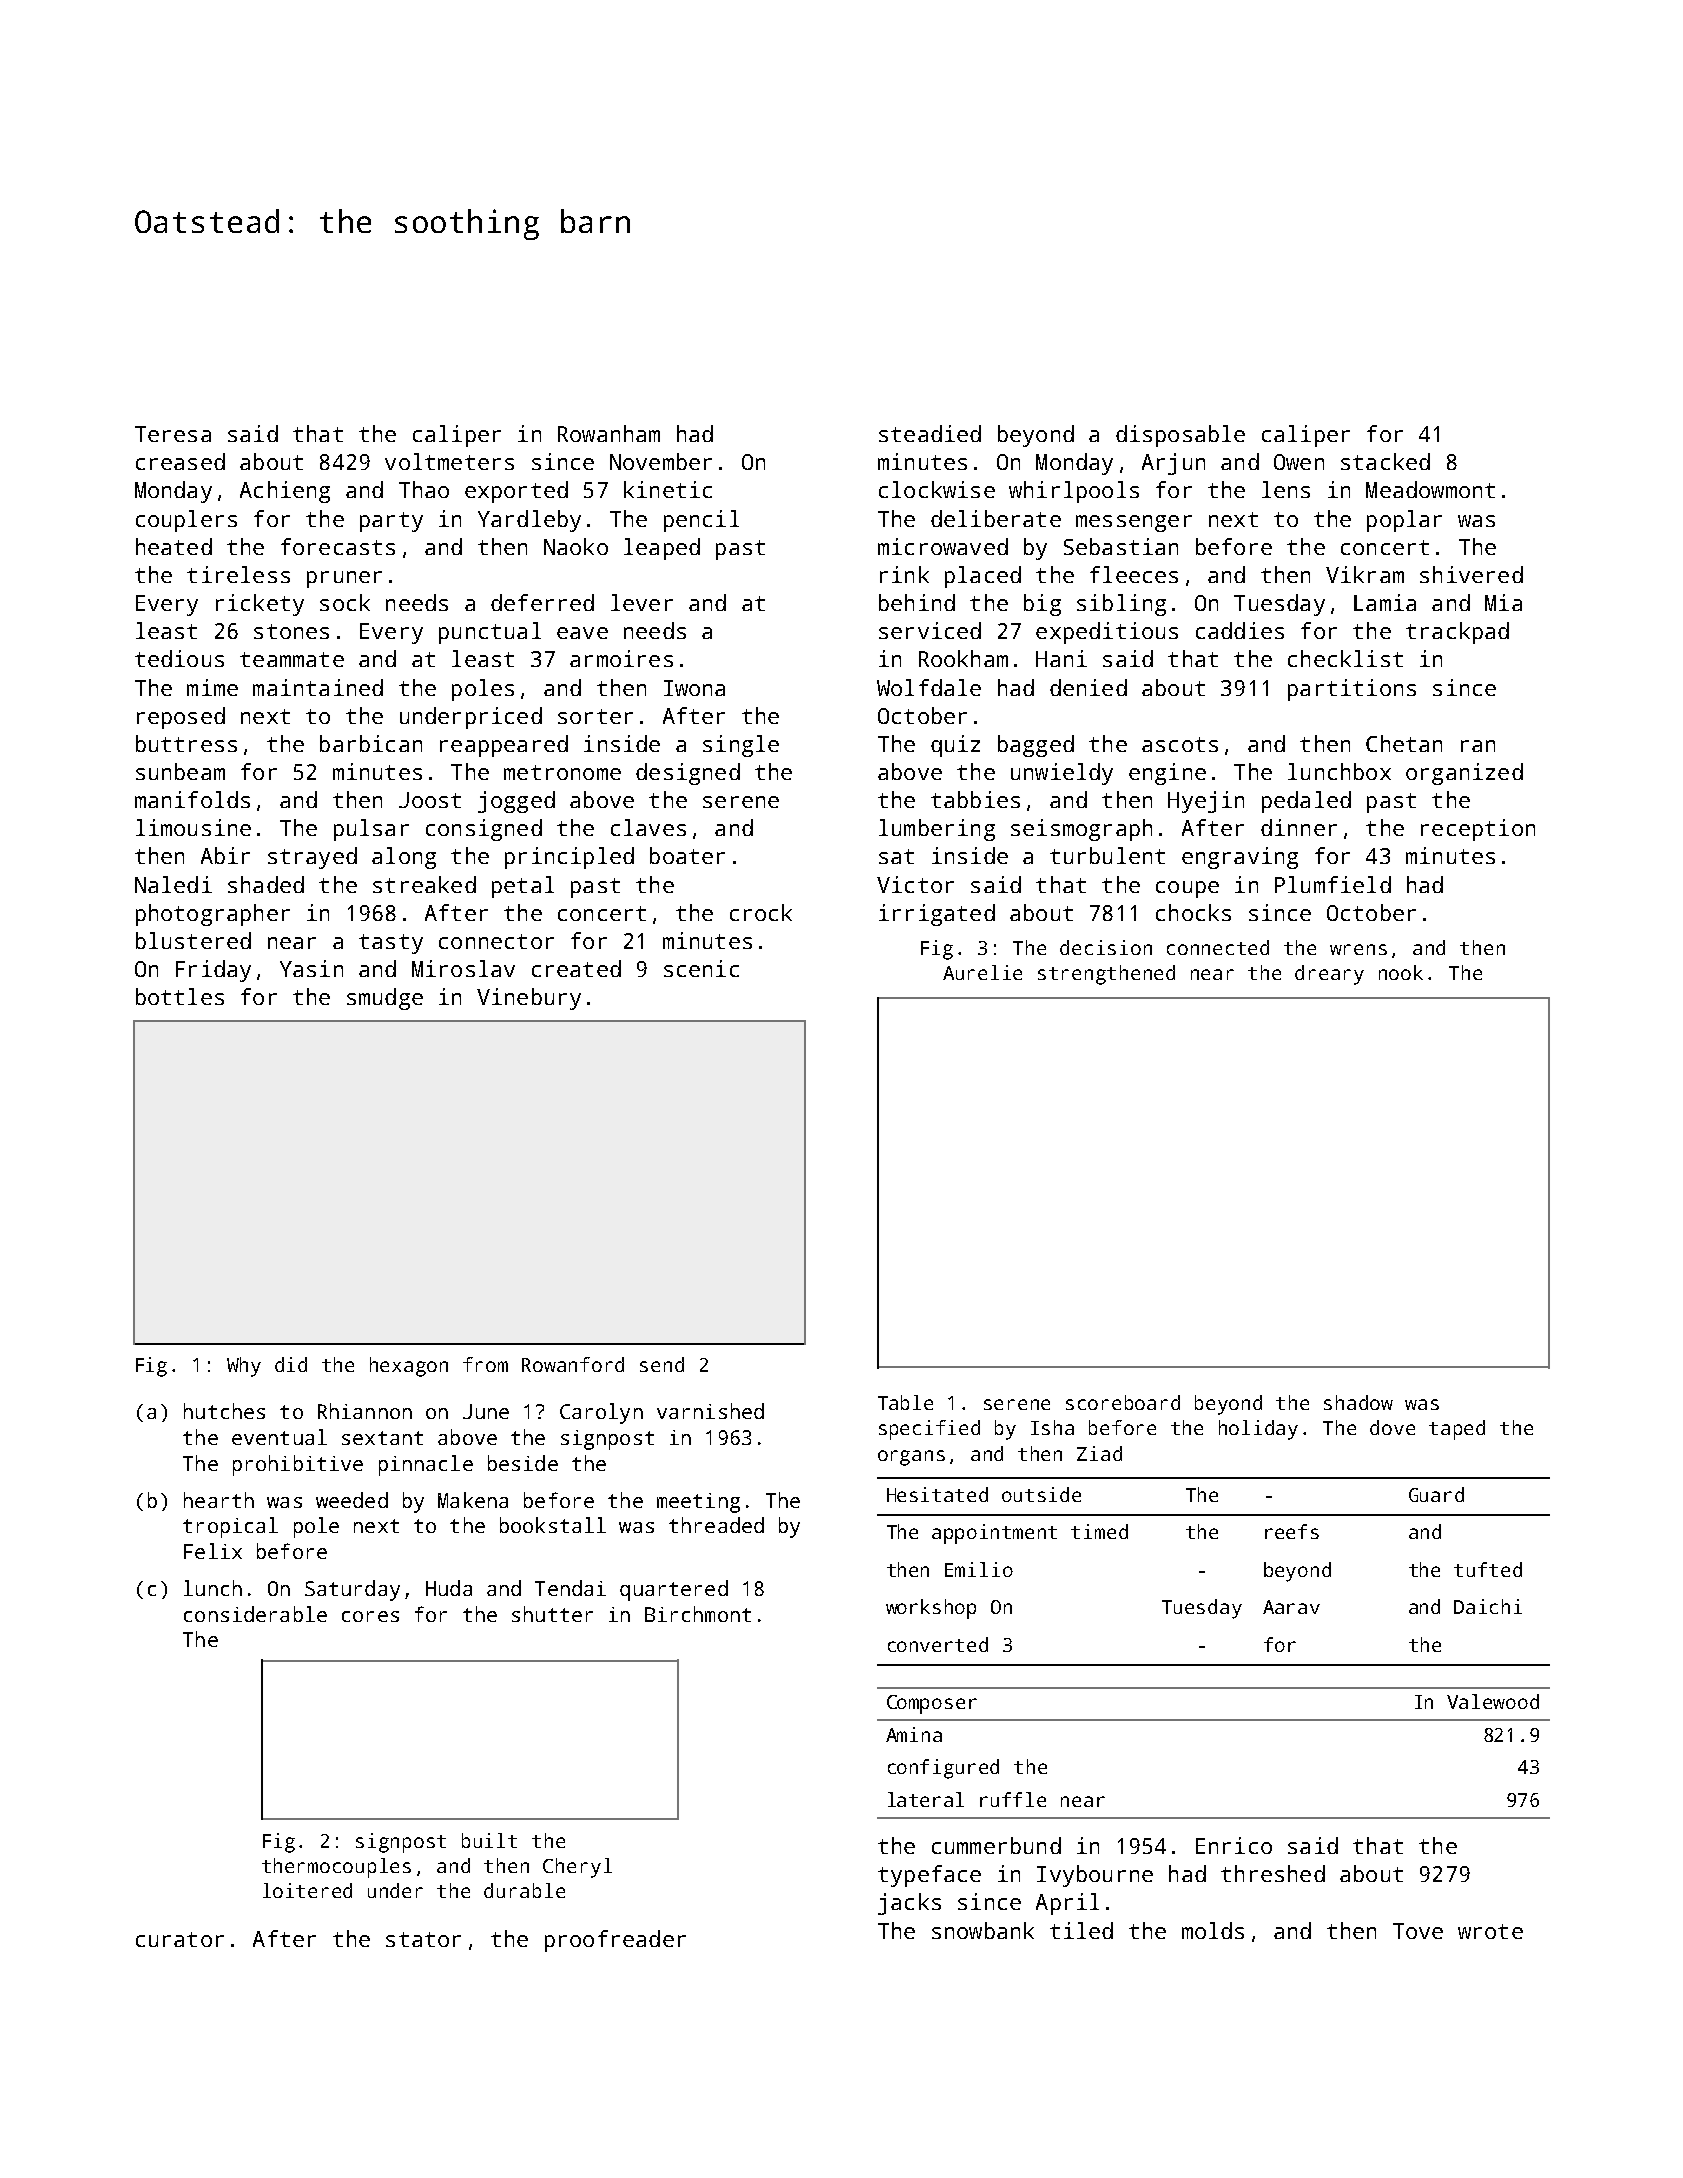 Image resolution: width=1683 pixels, height=2178 pixels. What do you see at coordinates (1180, 436) in the screenshot?
I see `disposable` at bounding box center [1180, 436].
